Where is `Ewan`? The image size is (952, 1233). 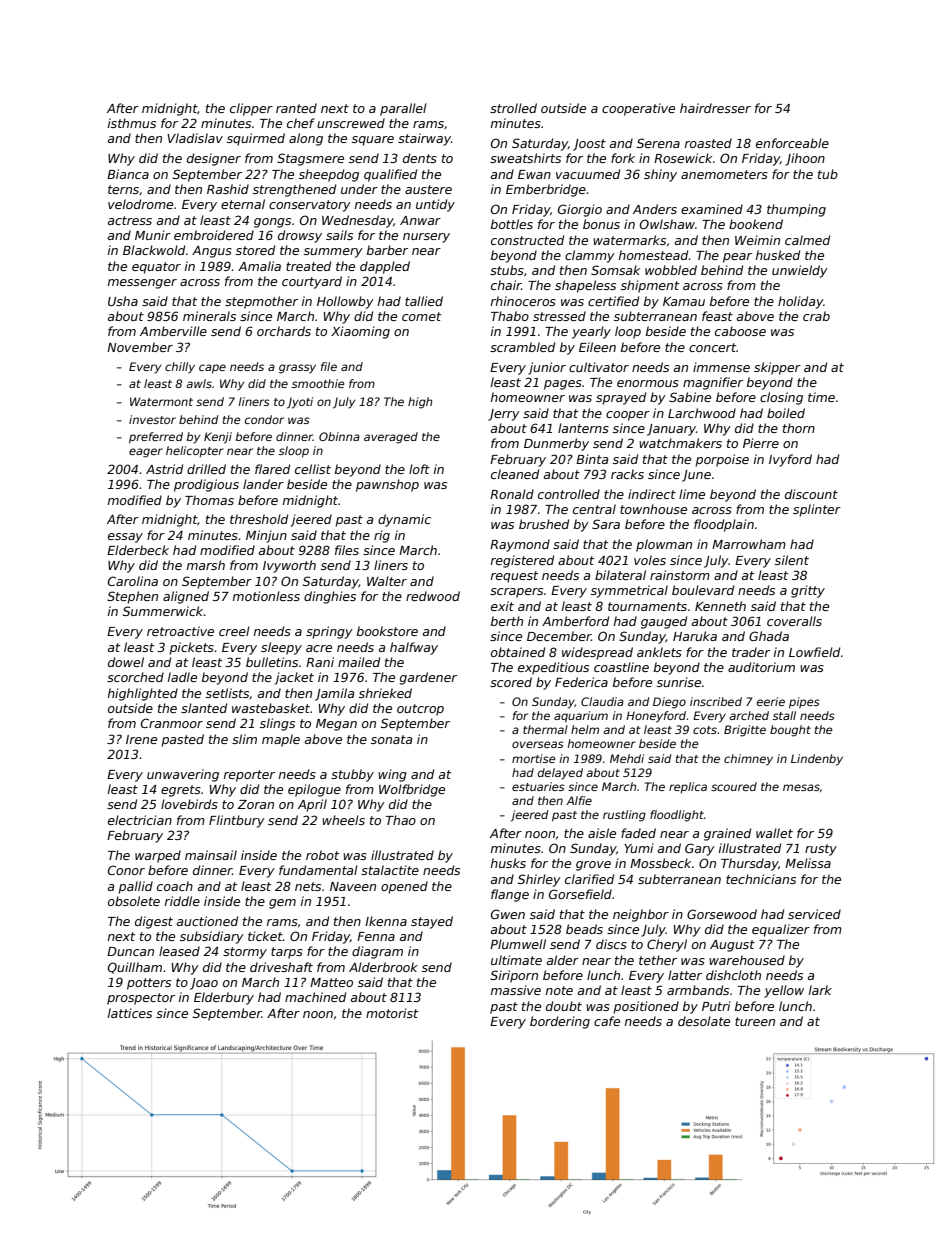 Ewan is located at coordinates (534, 174).
